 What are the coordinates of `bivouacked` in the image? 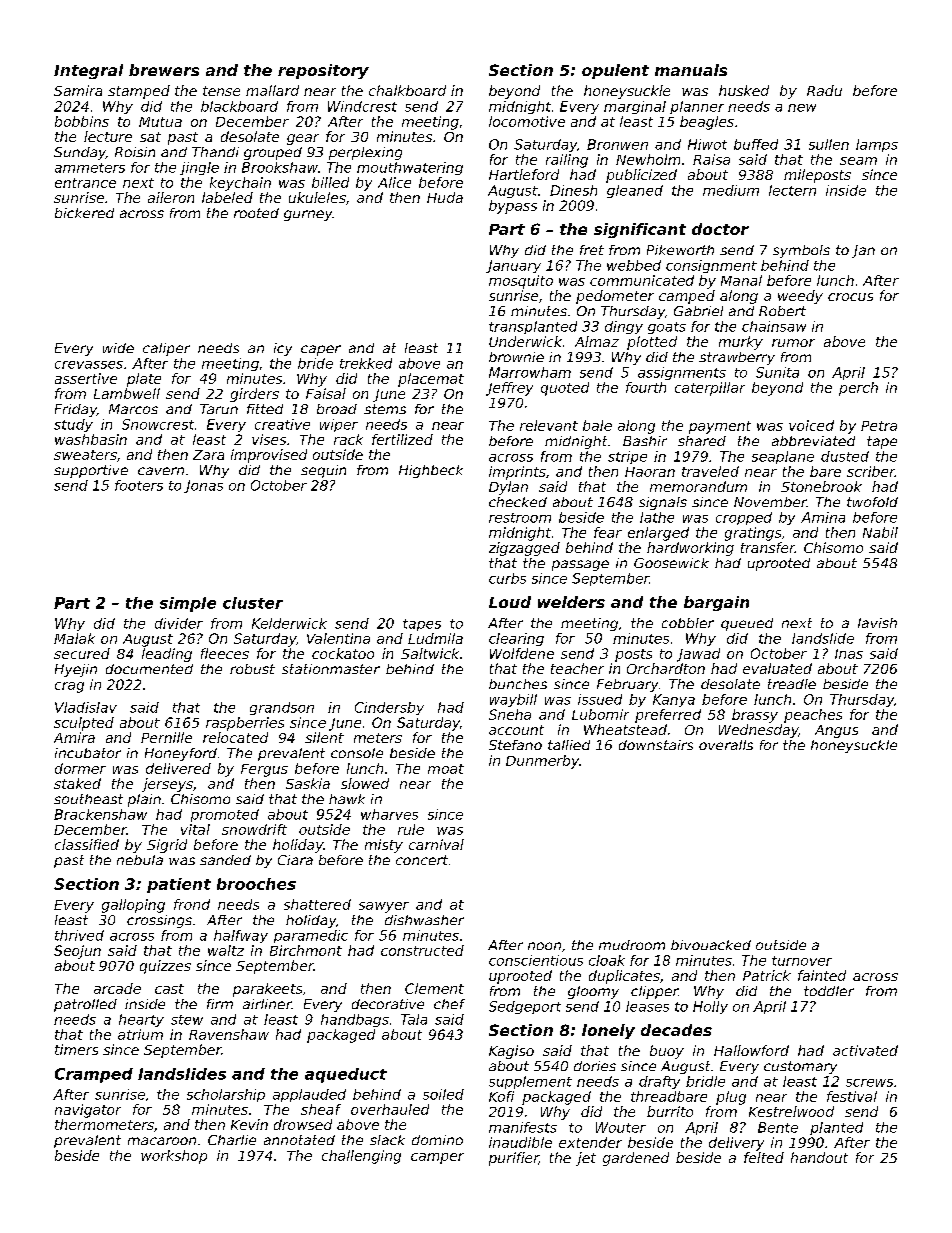 It's located at (711, 945).
